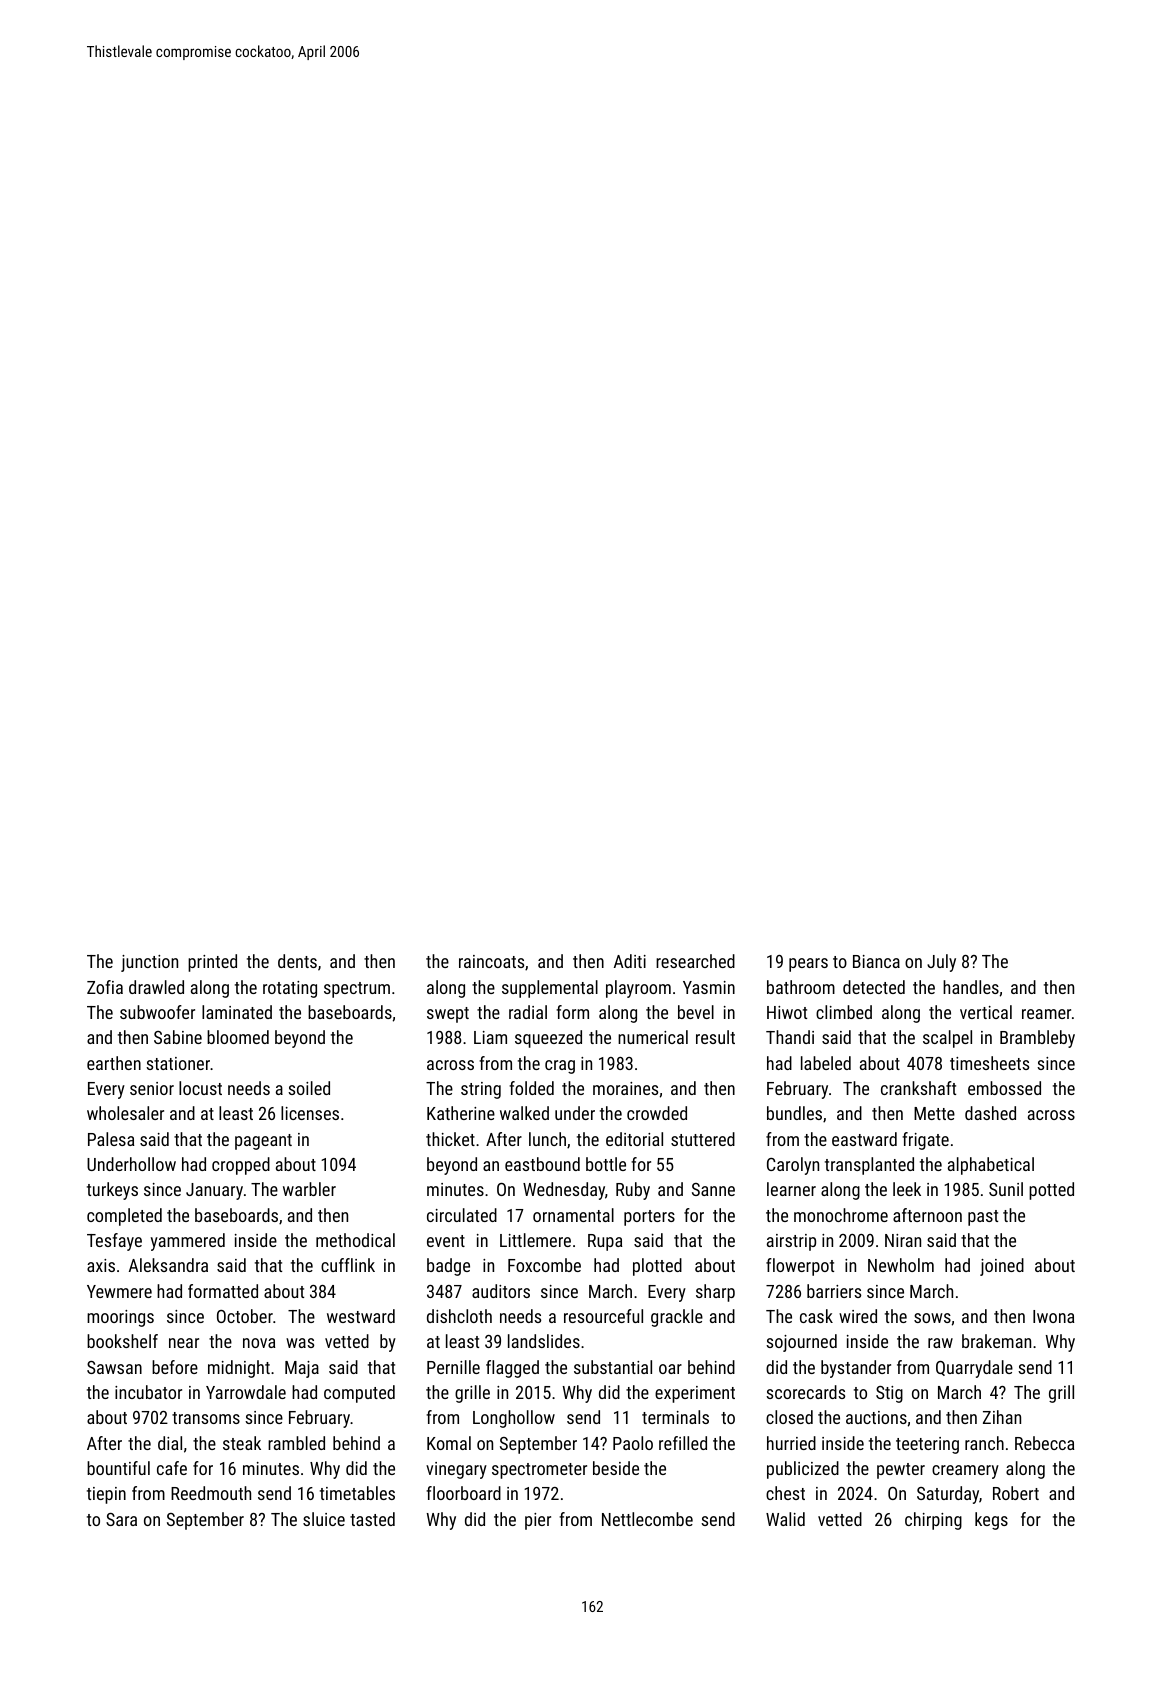 The image size is (1162, 1683). I want to click on July, so click(941, 963).
